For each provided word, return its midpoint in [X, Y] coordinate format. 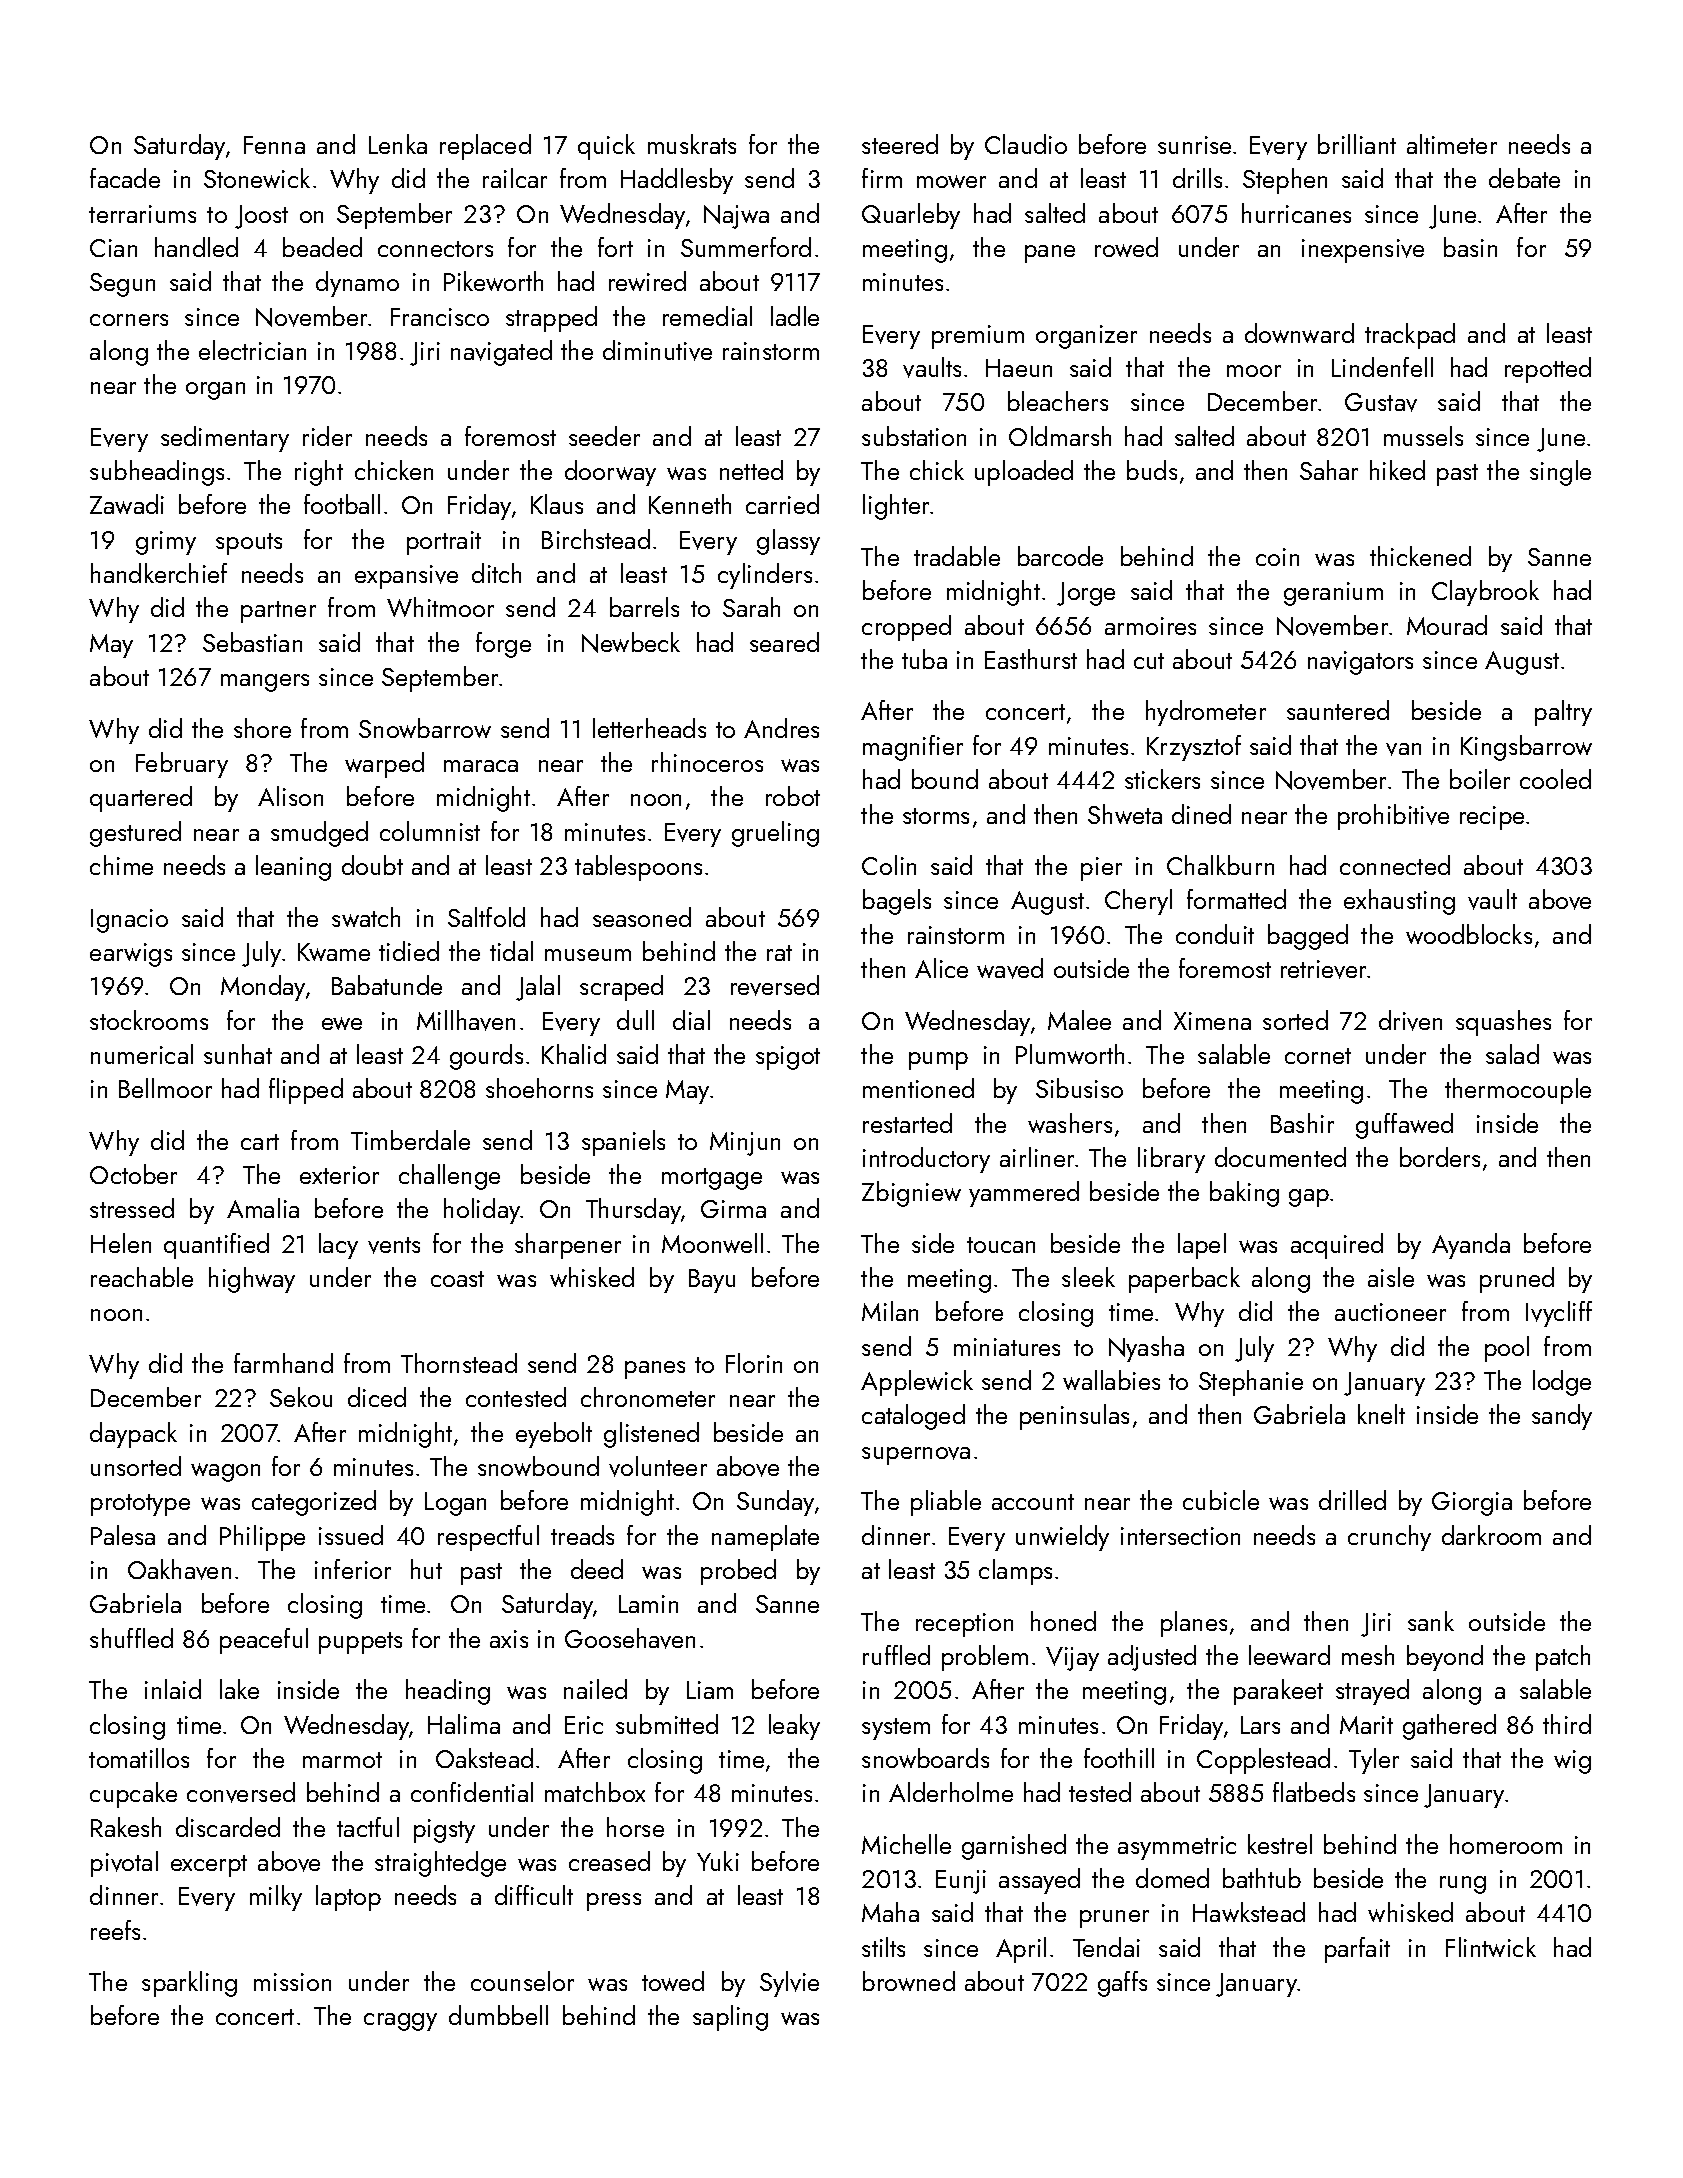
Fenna [274, 145]
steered [900, 144]
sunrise [1194, 145]
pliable [946, 1503]
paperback [1184, 1280]
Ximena [1212, 1021]
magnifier [913, 748]
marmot [342, 1760]
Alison [290, 796]
